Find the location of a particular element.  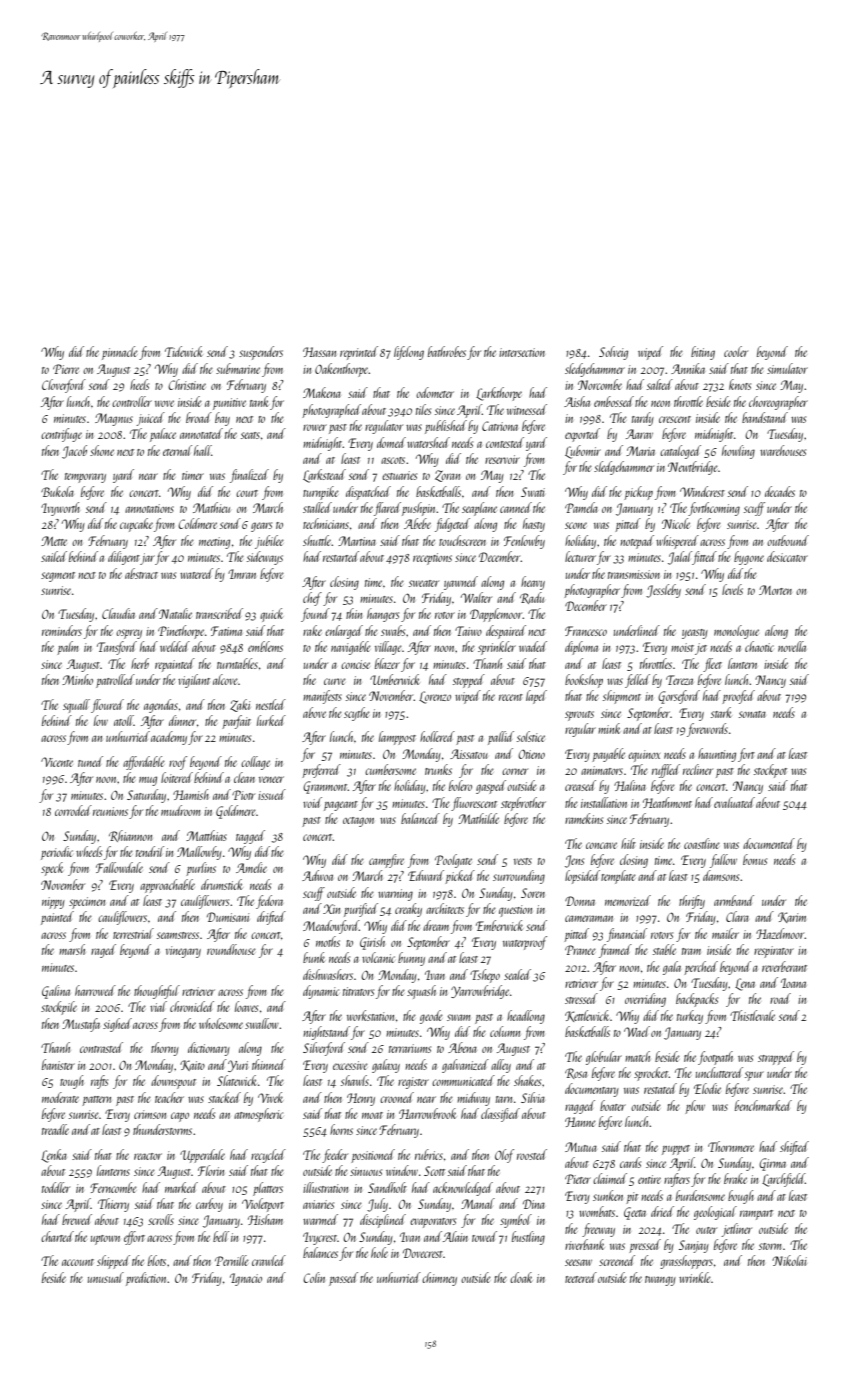

shifted is located at coordinates (794, 1148).
